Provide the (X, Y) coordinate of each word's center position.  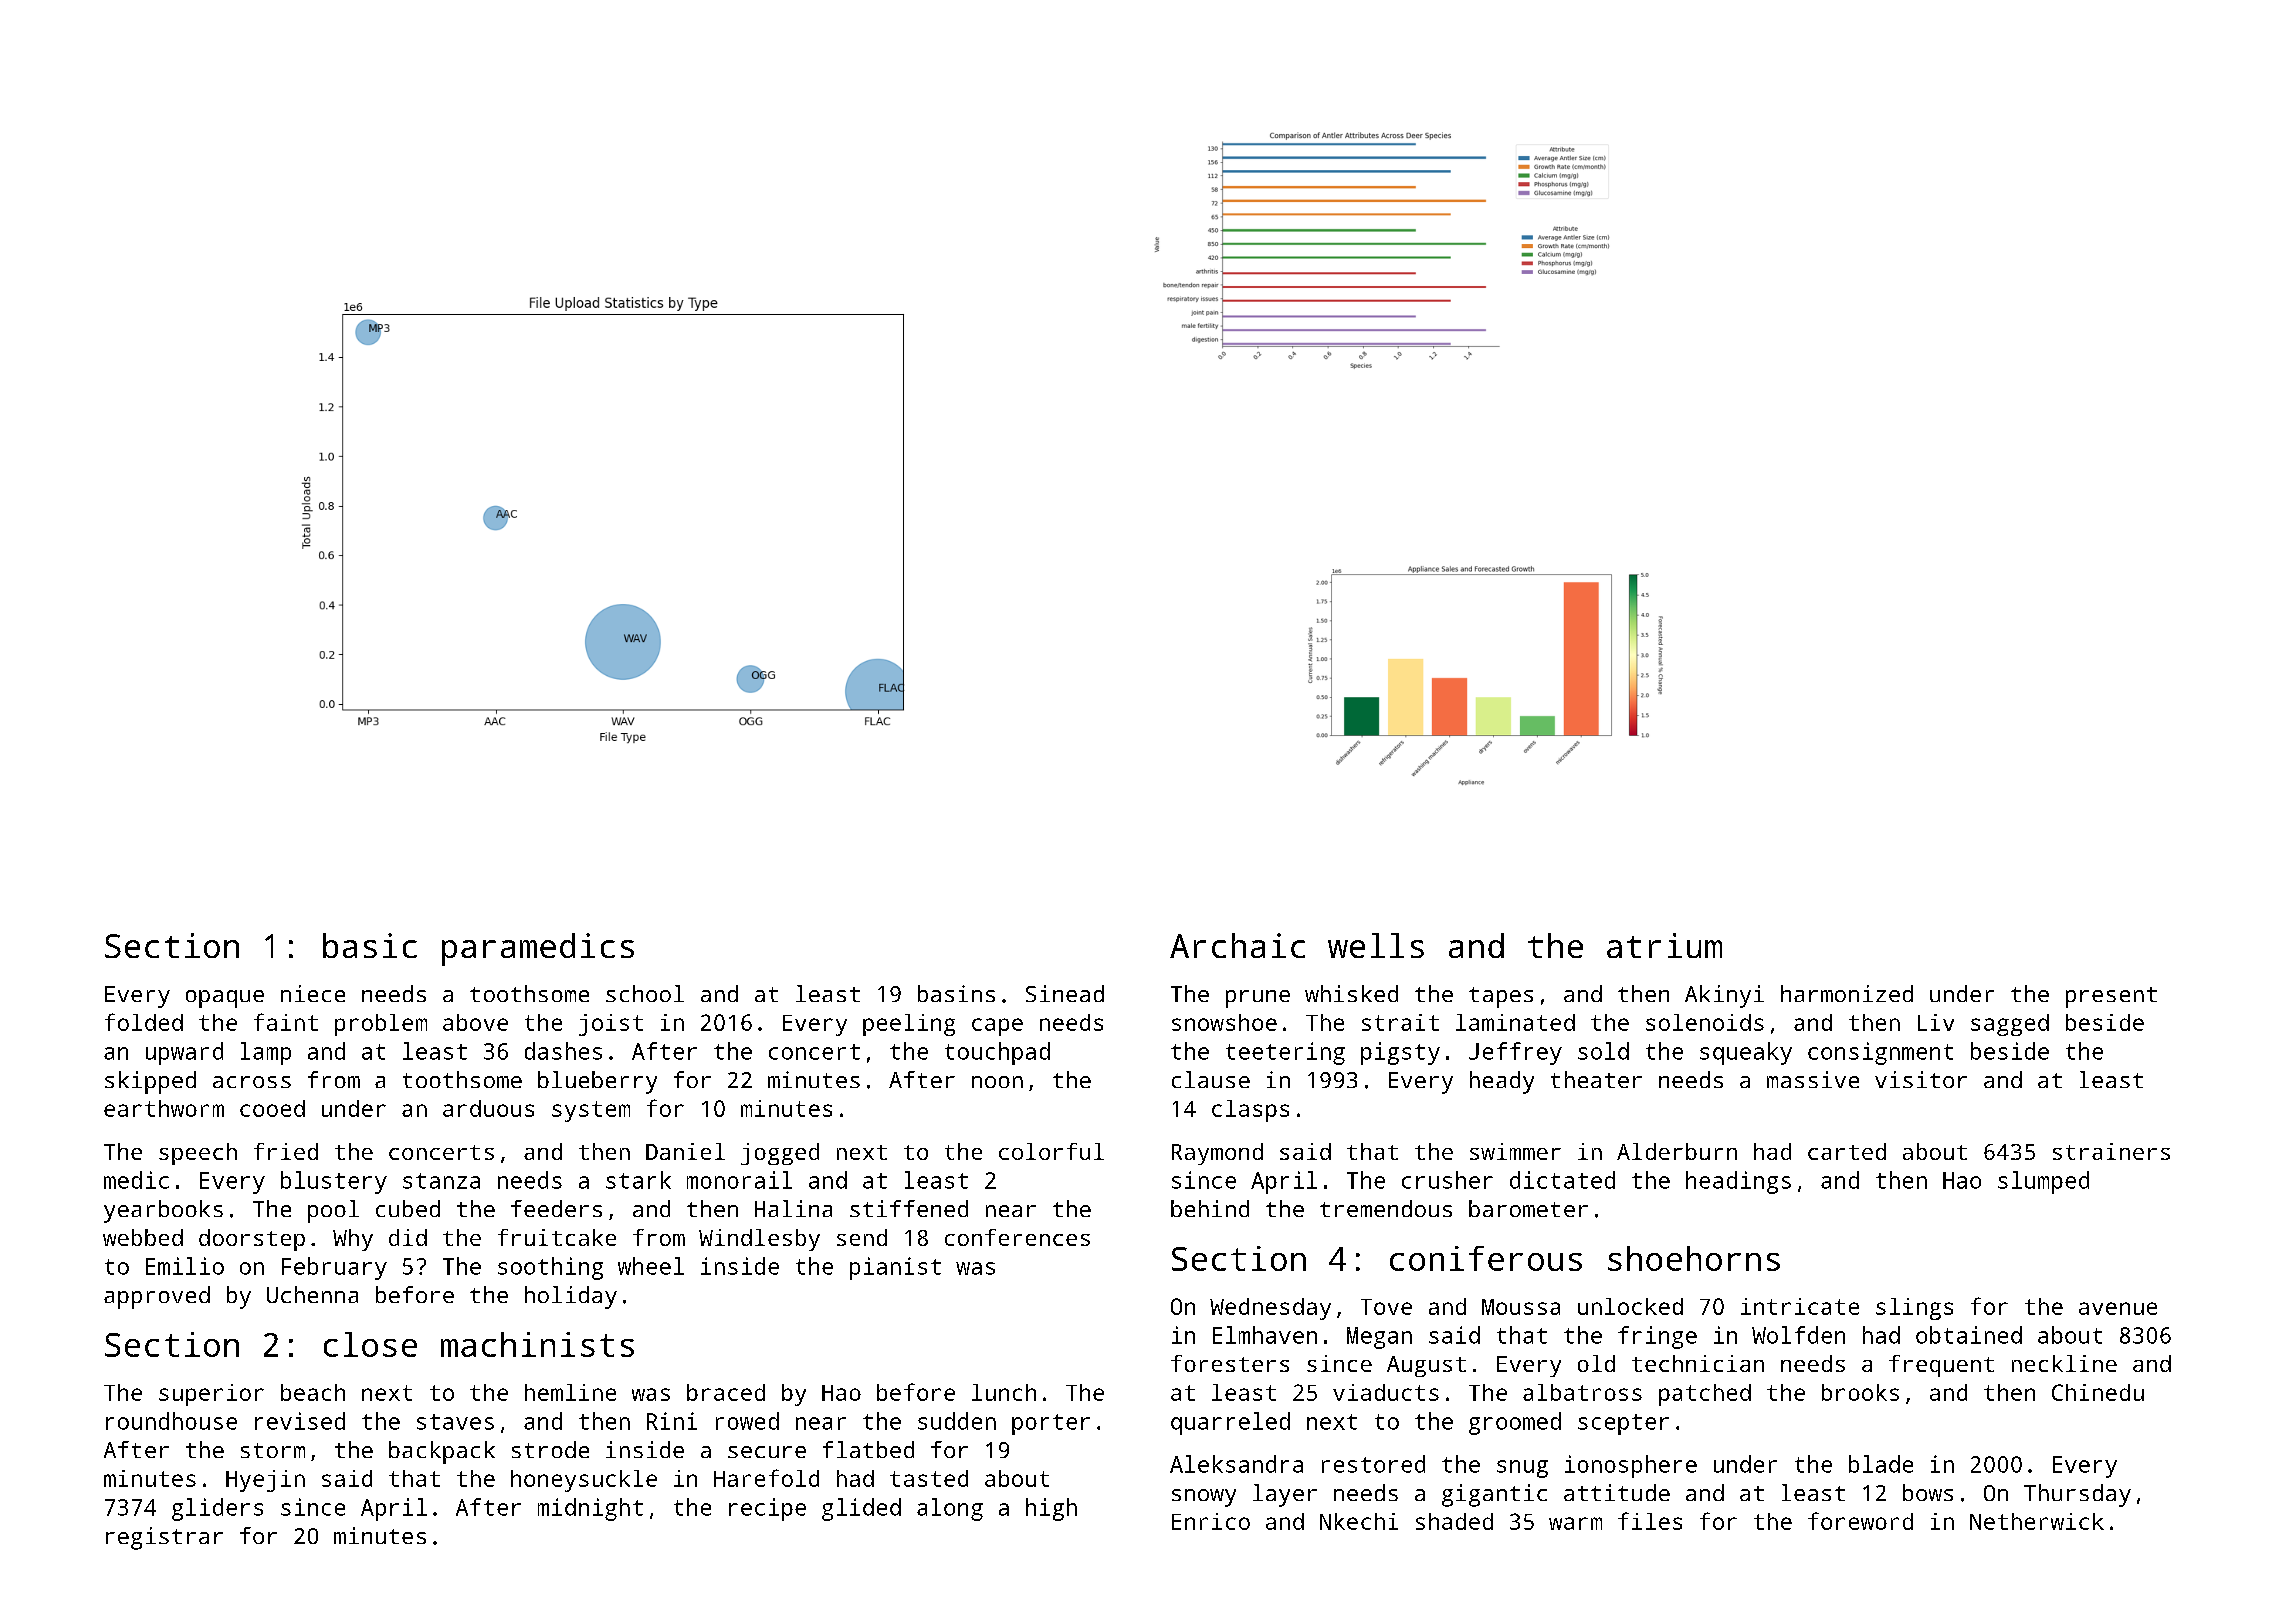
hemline (570, 1392)
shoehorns (1694, 1258)
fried (286, 1151)
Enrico (1211, 1521)
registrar (164, 1538)
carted (1847, 1151)
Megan (1379, 1338)
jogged (780, 1154)
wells (1376, 945)
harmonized (1847, 993)
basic (370, 945)
